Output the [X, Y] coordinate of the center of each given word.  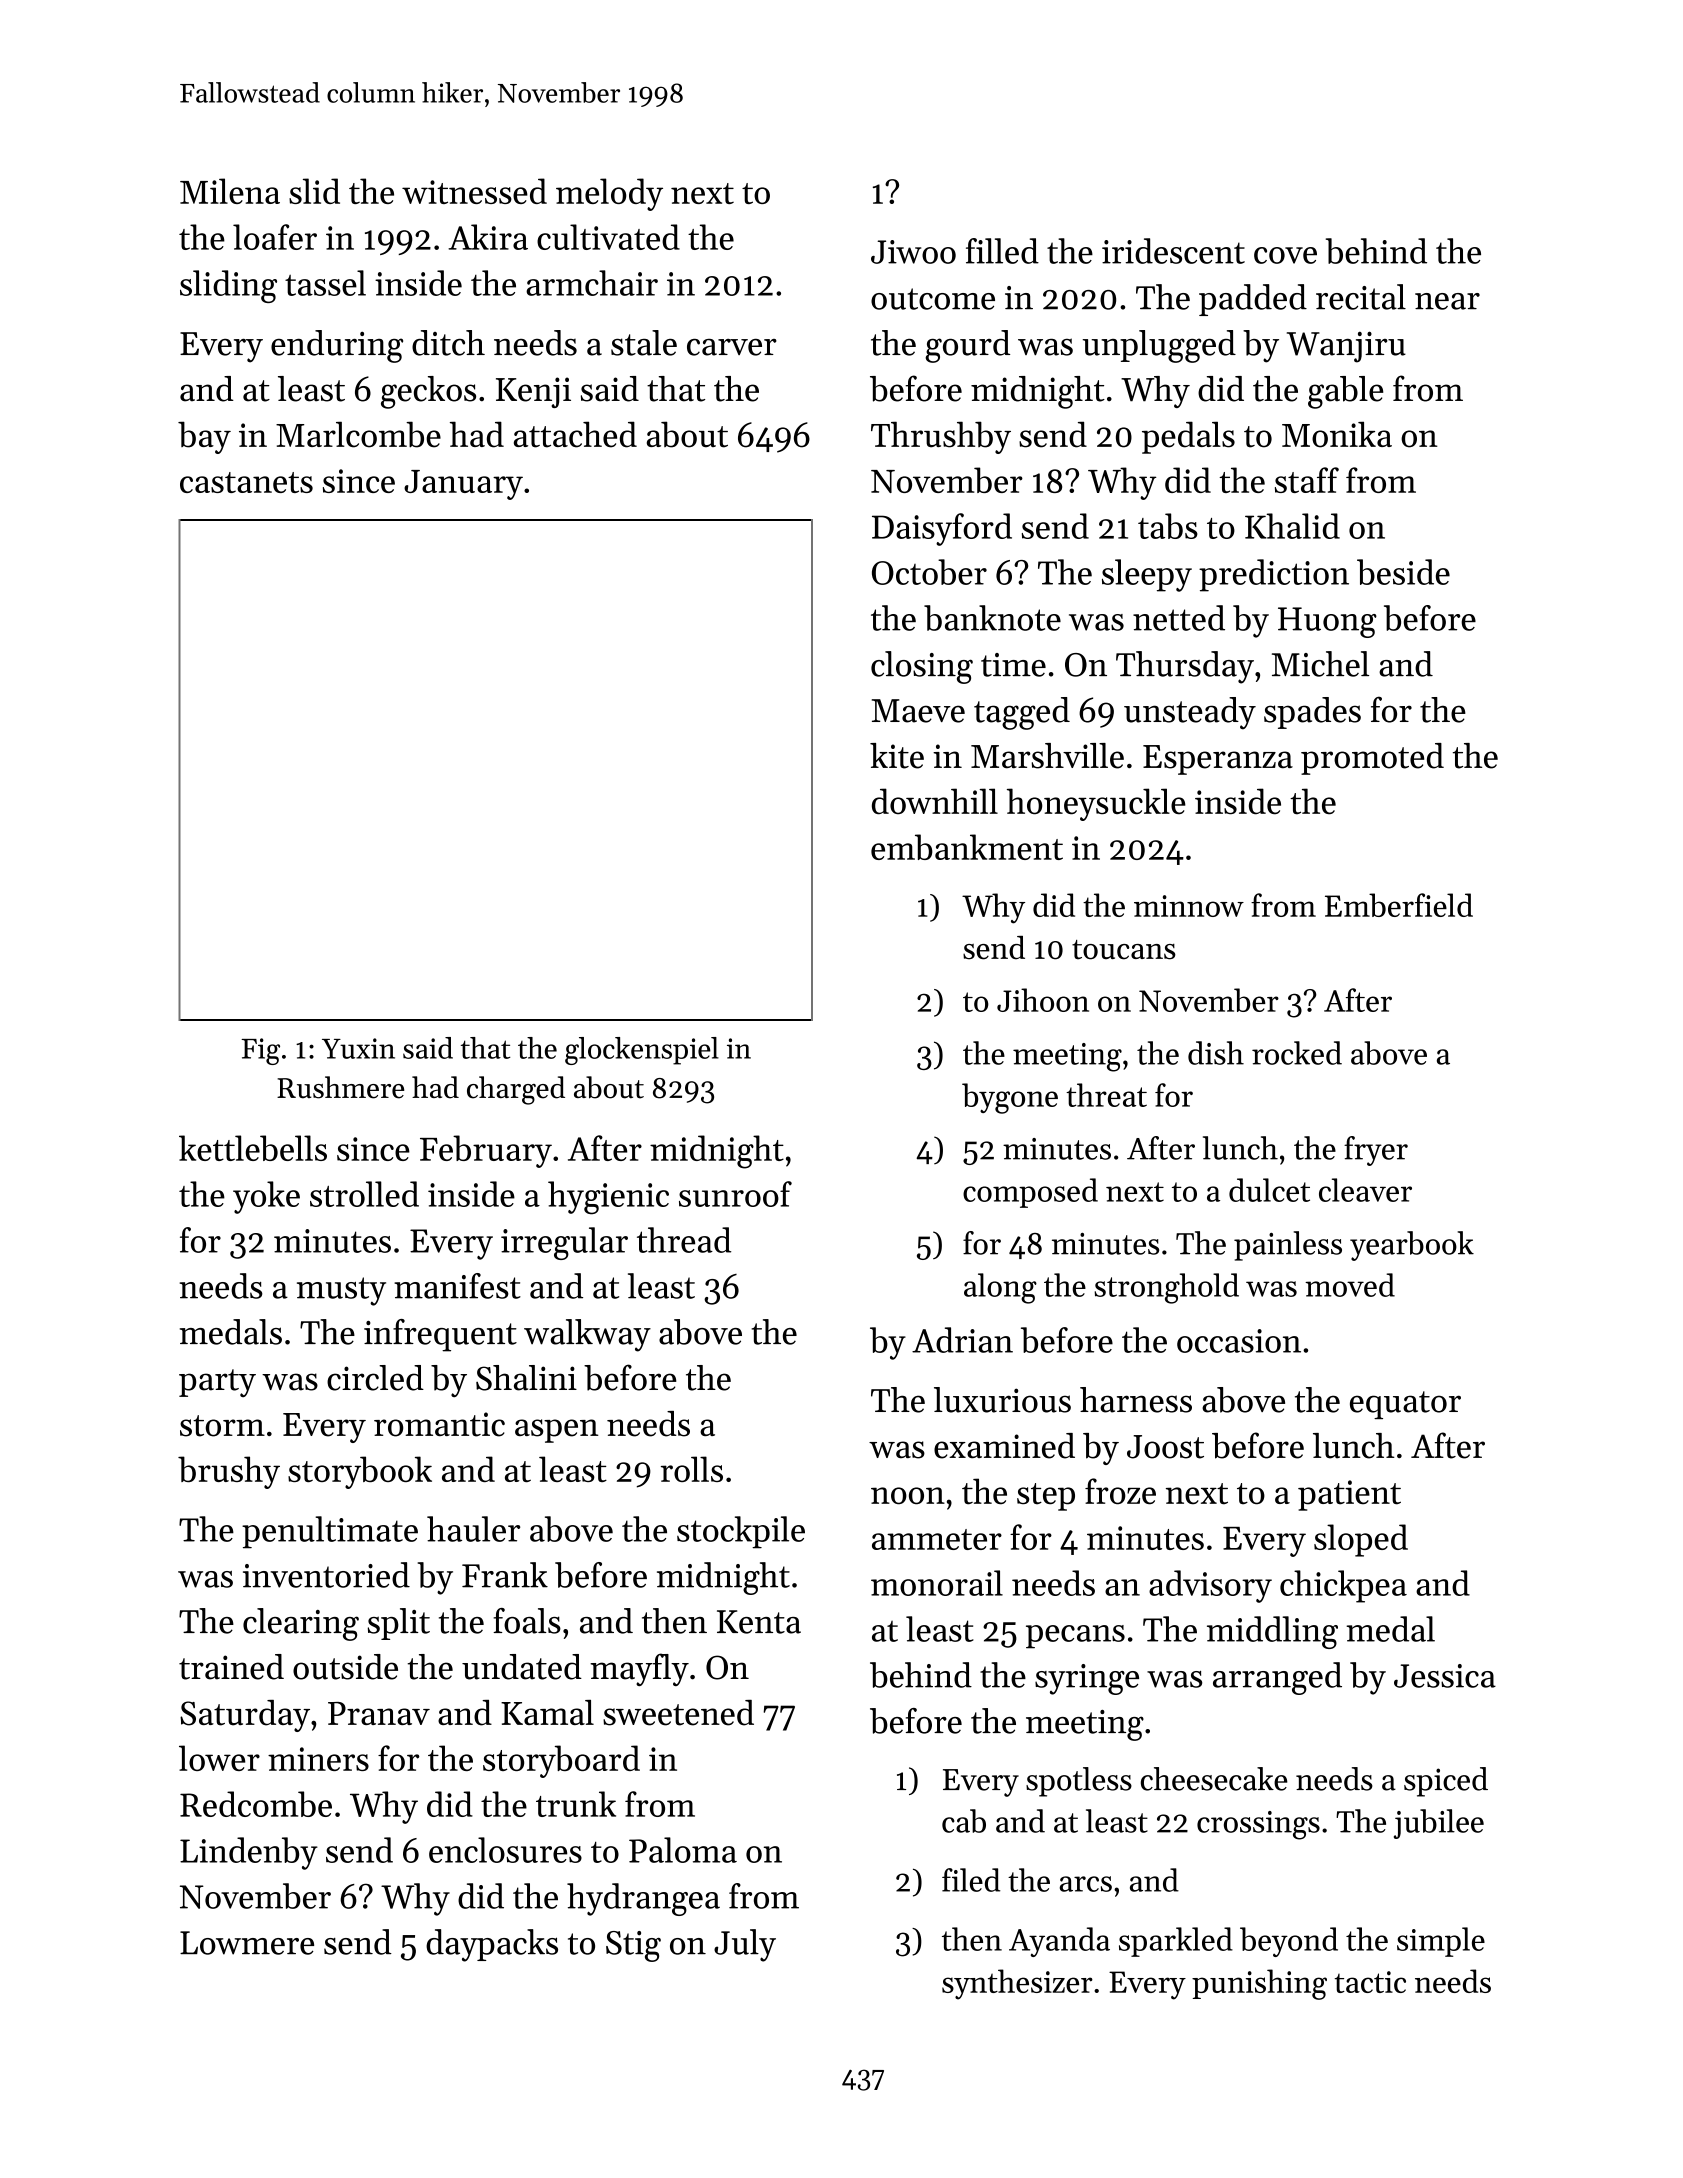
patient [1349, 1495]
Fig [260, 1051]
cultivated [608, 237]
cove [1285, 255]
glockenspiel [642, 1051]
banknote [992, 618]
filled [1002, 251]
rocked [1297, 1053]
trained [231, 1667]
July [745, 1945]
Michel [1320, 664]
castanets [246, 482]
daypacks [492, 1945]
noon [908, 1496]
